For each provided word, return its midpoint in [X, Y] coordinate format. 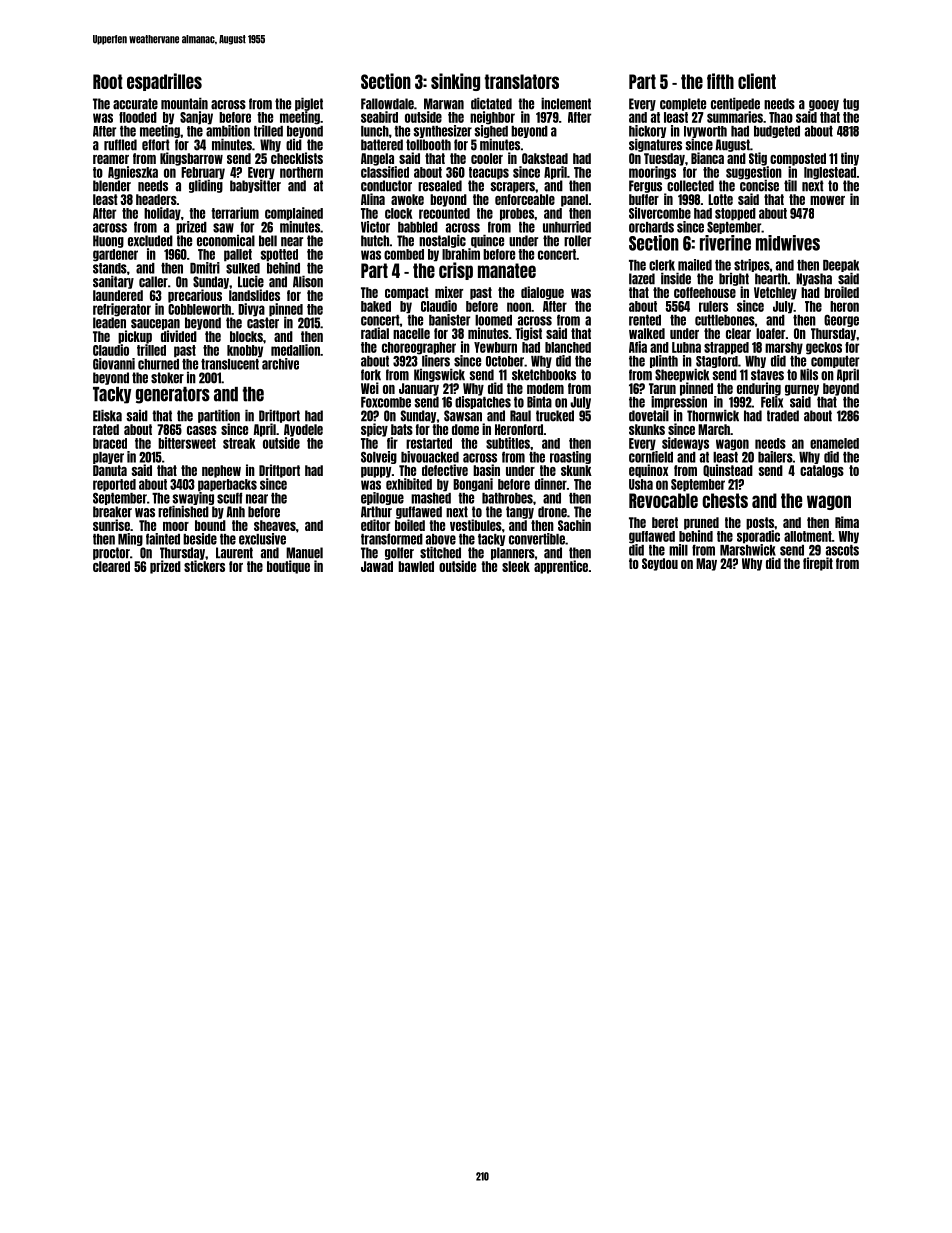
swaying [193, 498]
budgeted [777, 132]
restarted [429, 443]
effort [156, 145]
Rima [847, 522]
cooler [487, 158]
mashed [431, 498]
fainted [163, 539]
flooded [138, 117]
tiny [850, 159]
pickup [135, 337]
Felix [772, 402]
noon [519, 307]
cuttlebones [725, 320]
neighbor [492, 118]
